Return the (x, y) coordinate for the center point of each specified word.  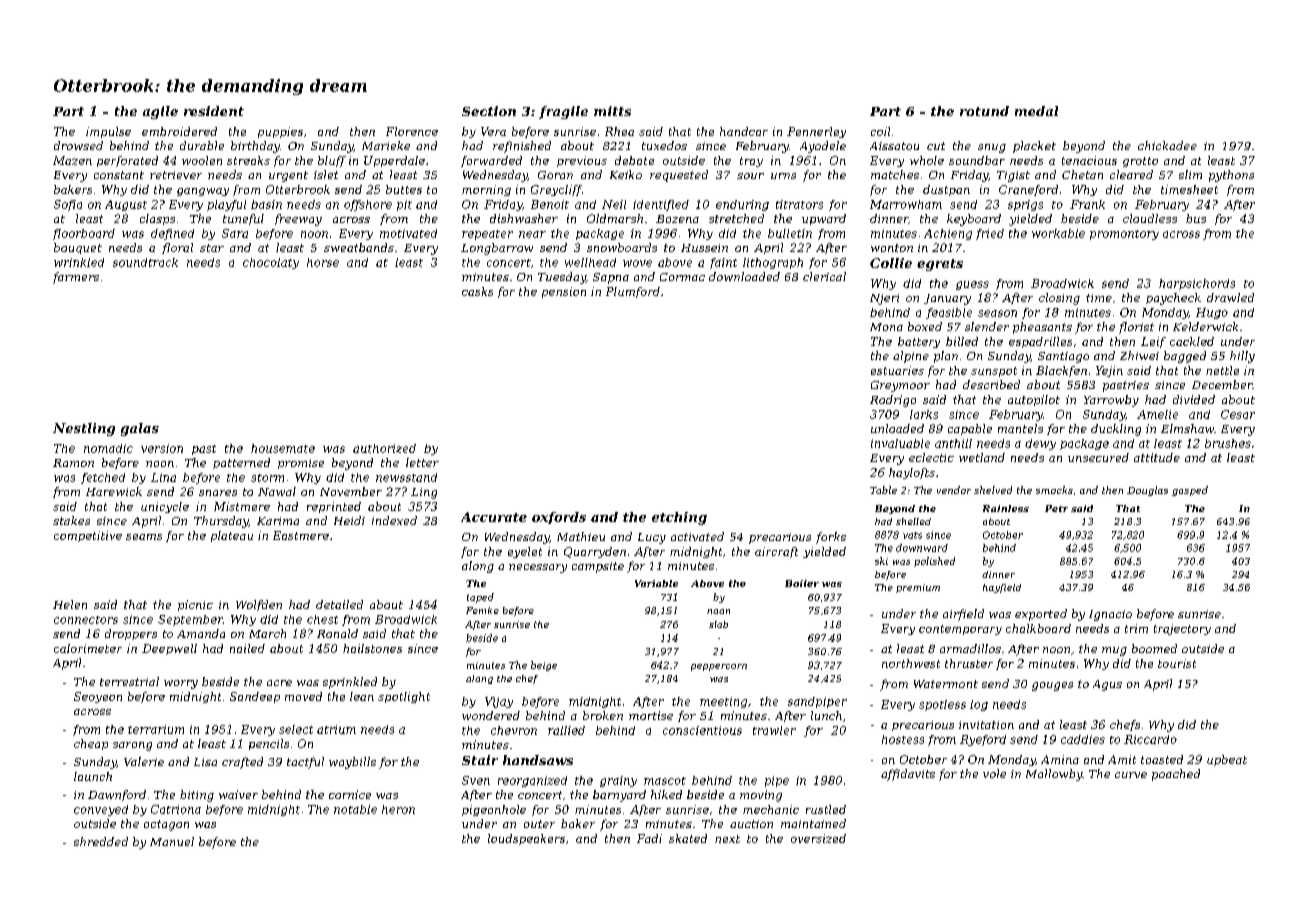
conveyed (101, 810)
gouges (1052, 686)
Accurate (494, 517)
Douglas (1147, 491)
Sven (476, 780)
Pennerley (816, 132)
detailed (339, 604)
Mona (886, 327)
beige (544, 666)
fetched (103, 478)
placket (1034, 147)
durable (202, 145)
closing (1059, 299)
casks (477, 291)
